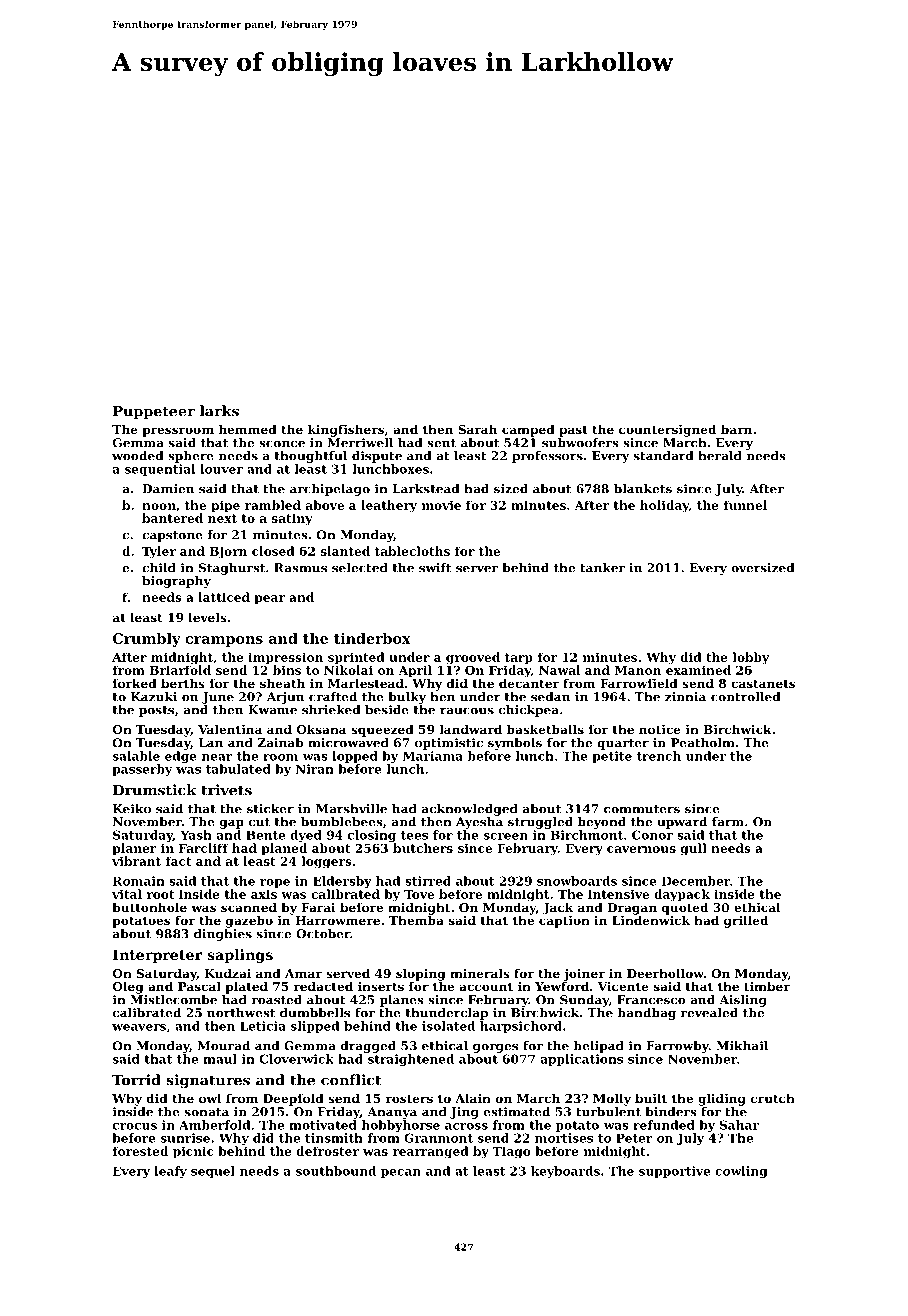 This image has height=1316, width=908. Describe the element at coordinates (728, 822) in the image. I see `farm` at that location.
